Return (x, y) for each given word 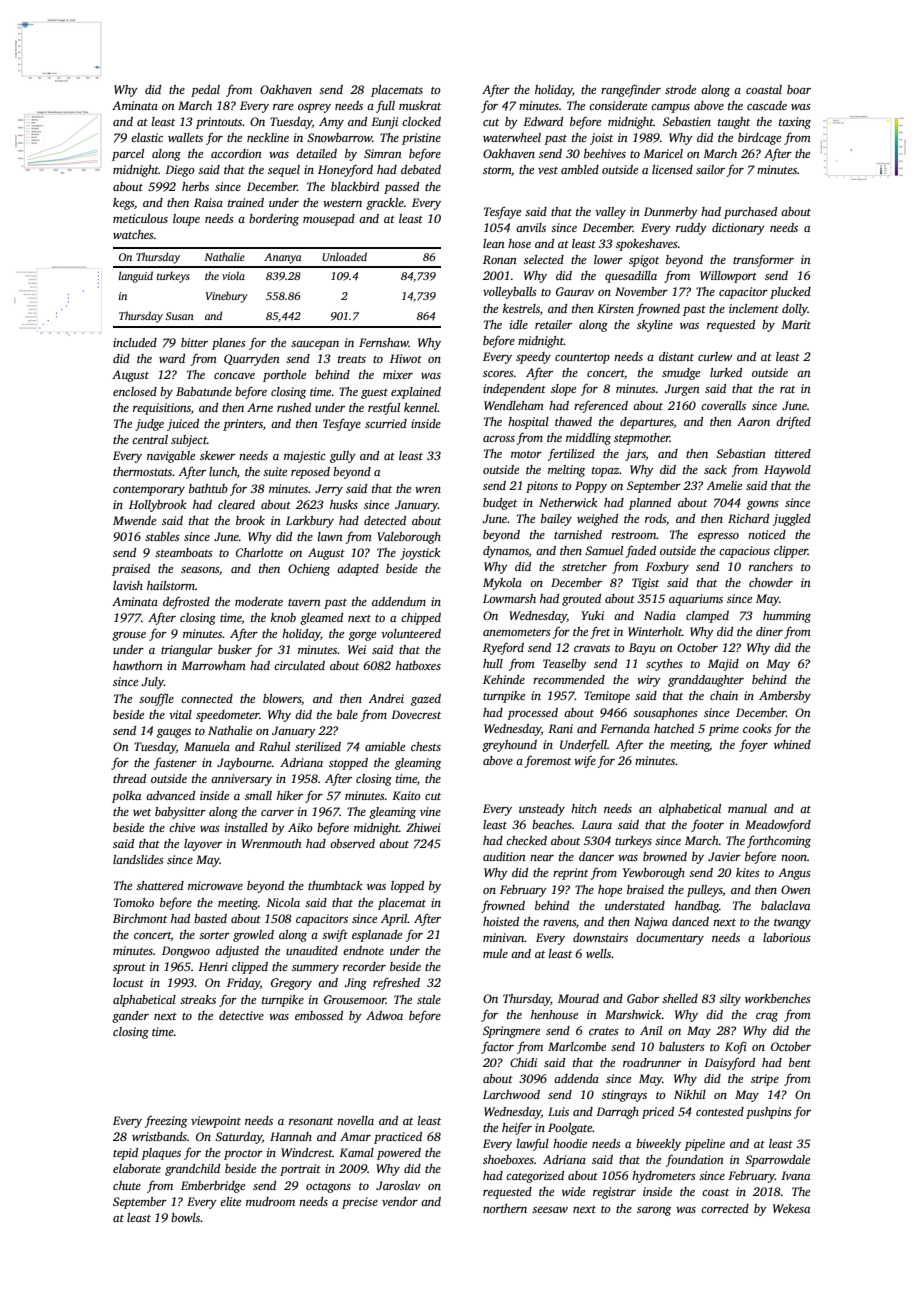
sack (715, 469)
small (258, 795)
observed (352, 843)
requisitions (162, 409)
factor (497, 1047)
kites (748, 872)
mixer (398, 374)
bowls (185, 1217)
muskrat (420, 105)
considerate (618, 105)
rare (283, 107)
